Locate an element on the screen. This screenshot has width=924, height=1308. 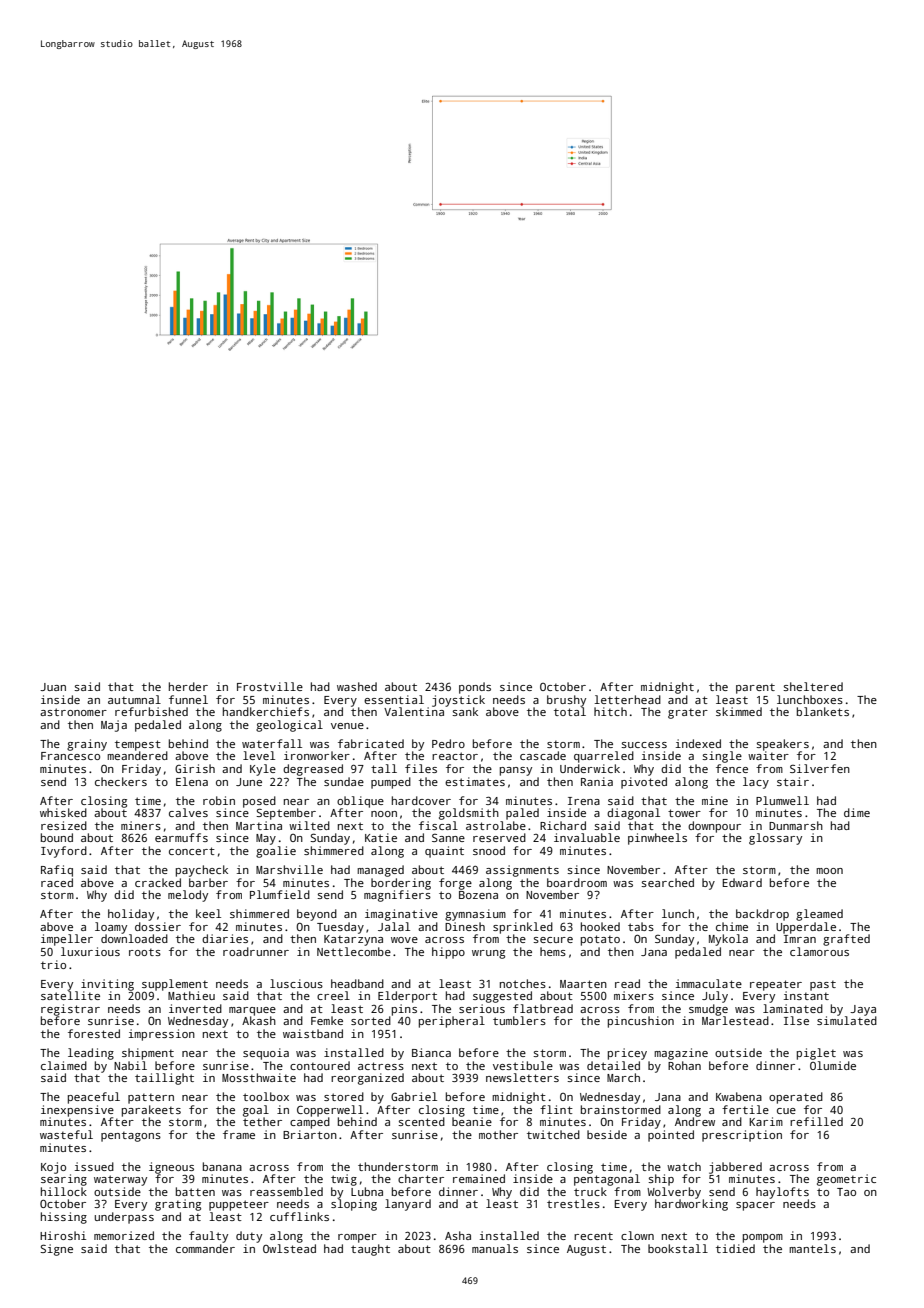
commander is located at coordinates (205, 1248).
